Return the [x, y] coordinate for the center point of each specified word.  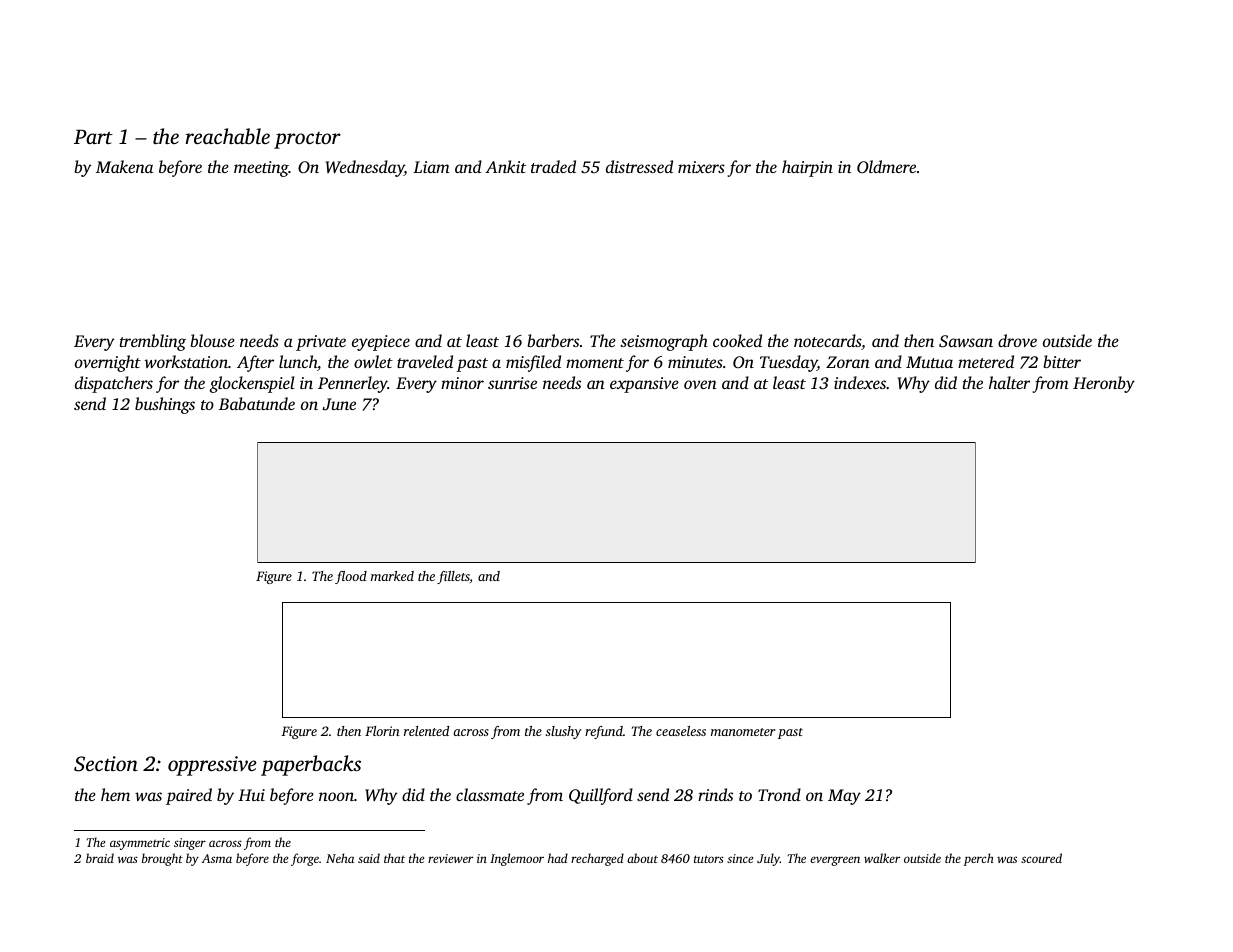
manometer [743, 732]
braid [100, 858]
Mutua [929, 362]
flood [351, 577]
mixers [701, 167]
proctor [307, 140]
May [844, 797]
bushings [165, 405]
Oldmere [886, 166]
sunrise [512, 383]
